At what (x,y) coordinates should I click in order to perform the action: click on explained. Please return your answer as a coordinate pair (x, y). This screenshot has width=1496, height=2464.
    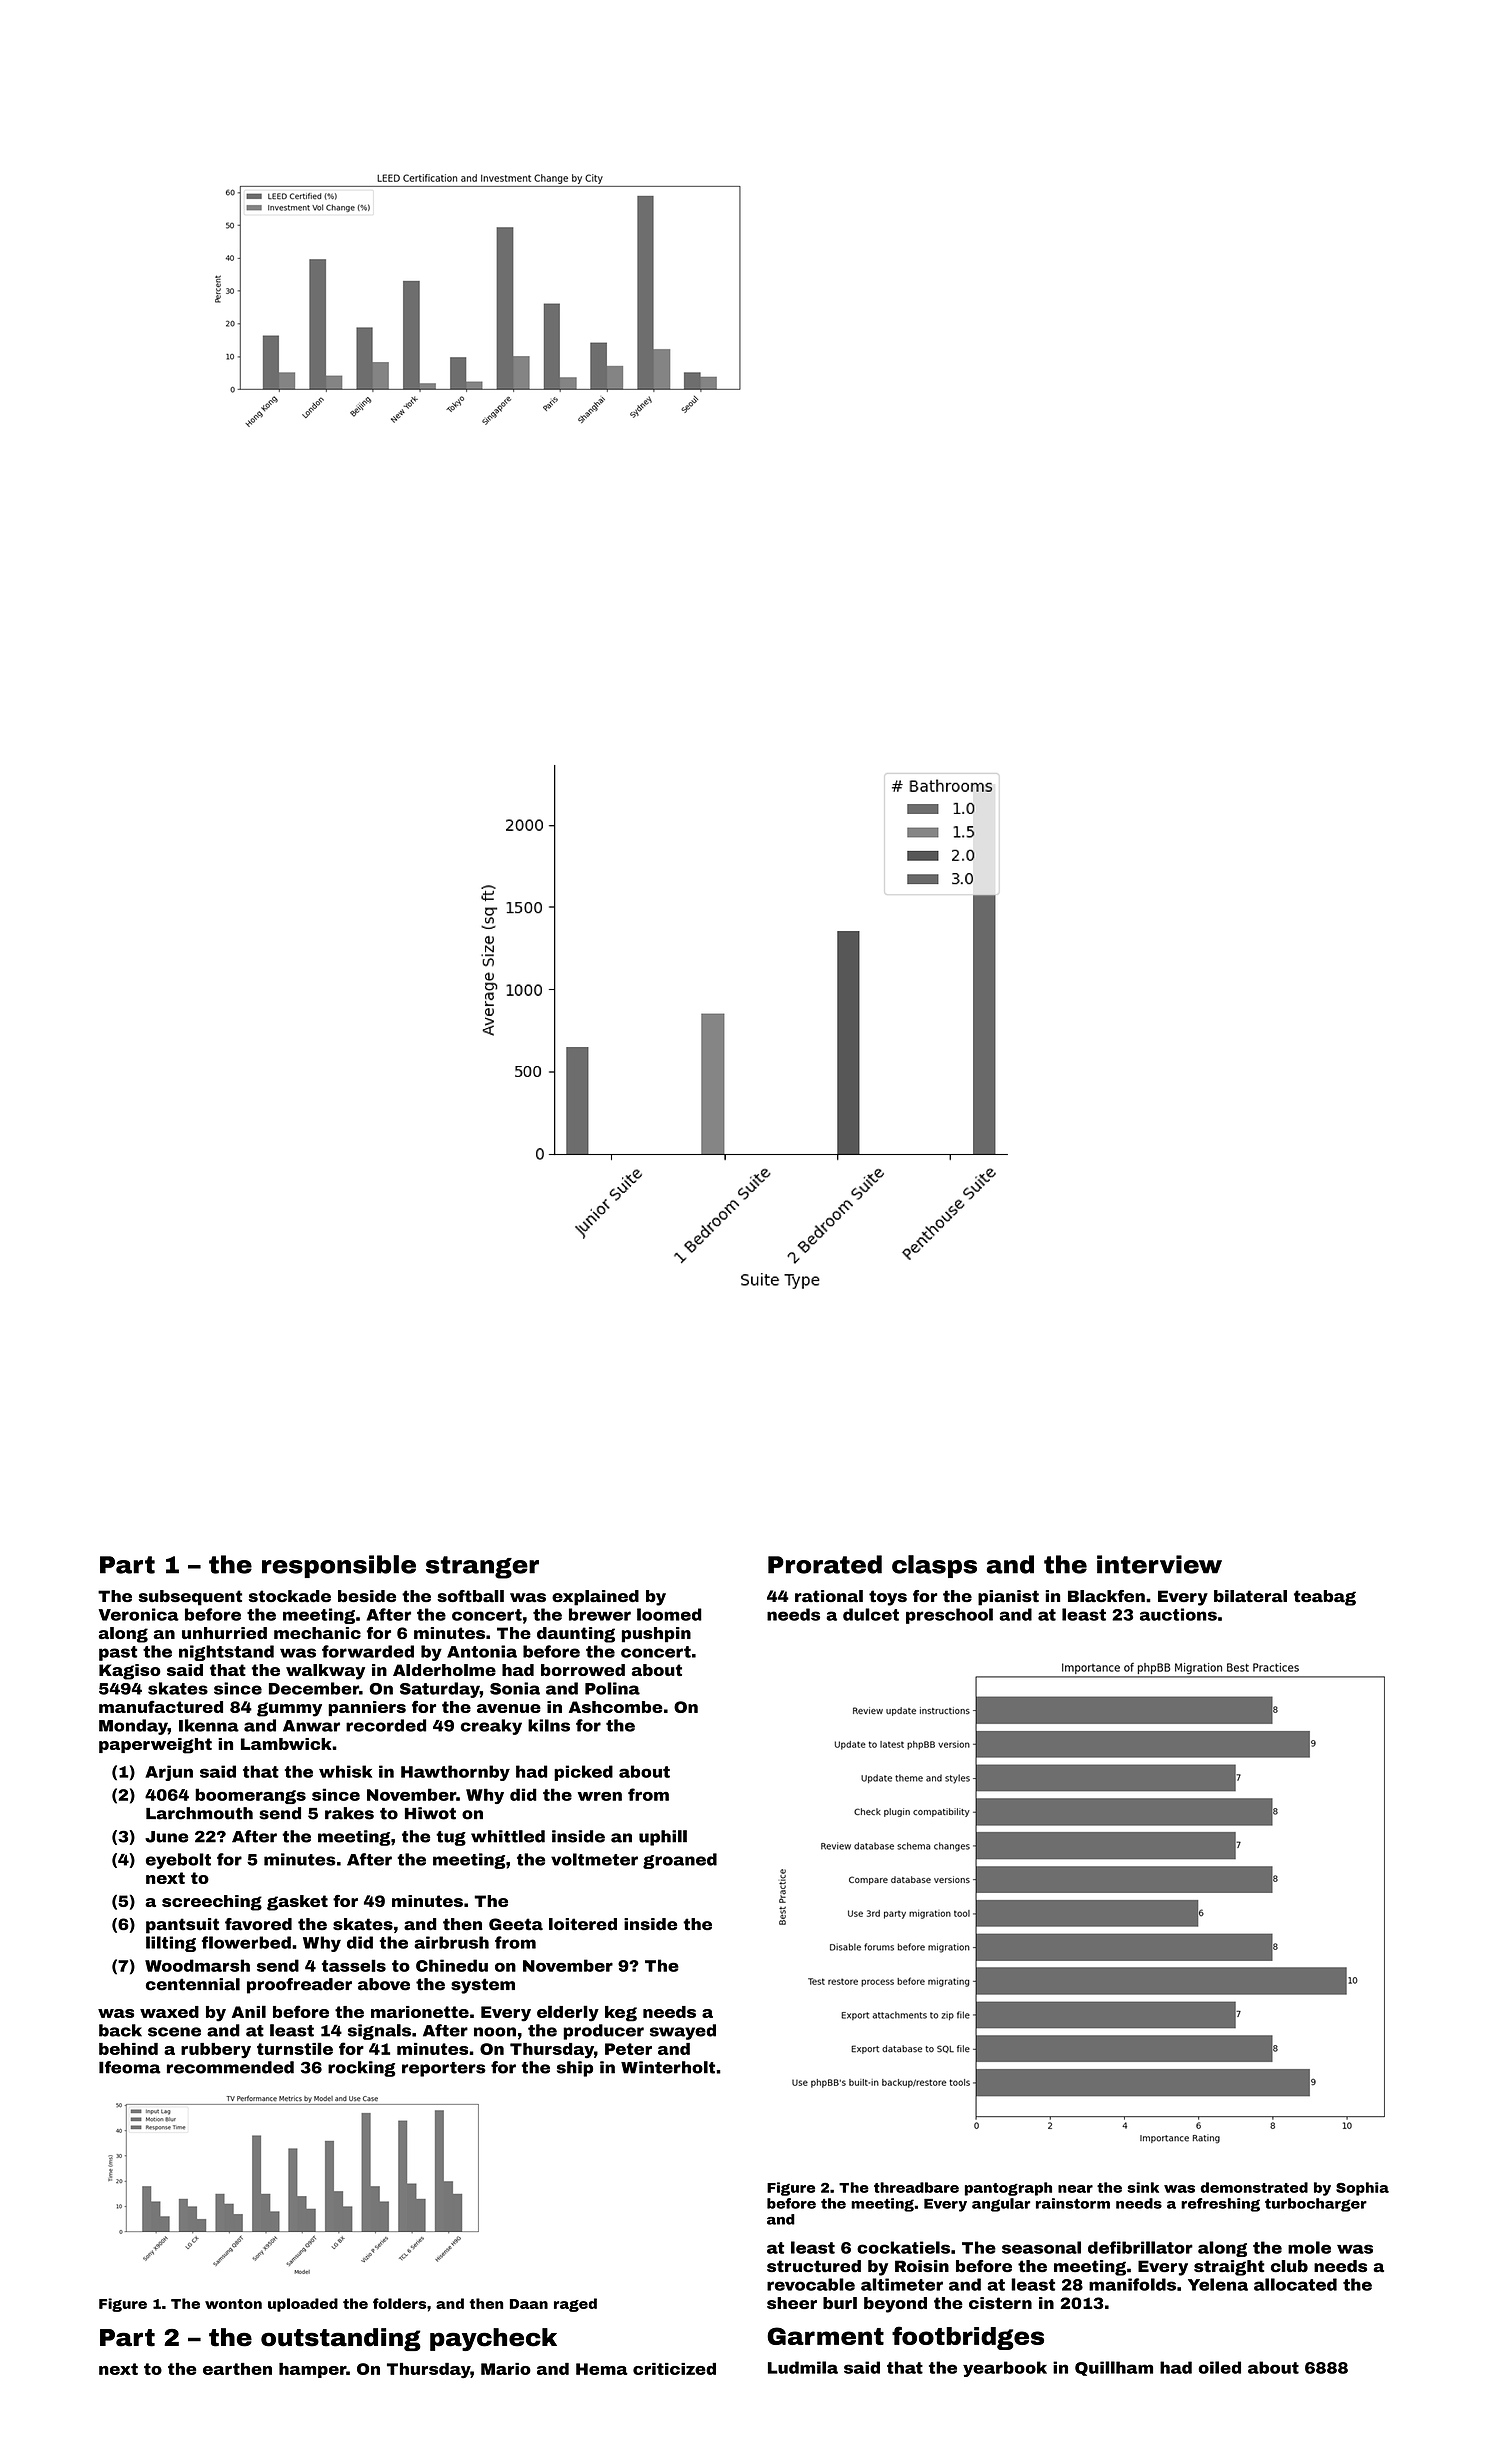
    Looking at the image, I should click on (595, 1598).
